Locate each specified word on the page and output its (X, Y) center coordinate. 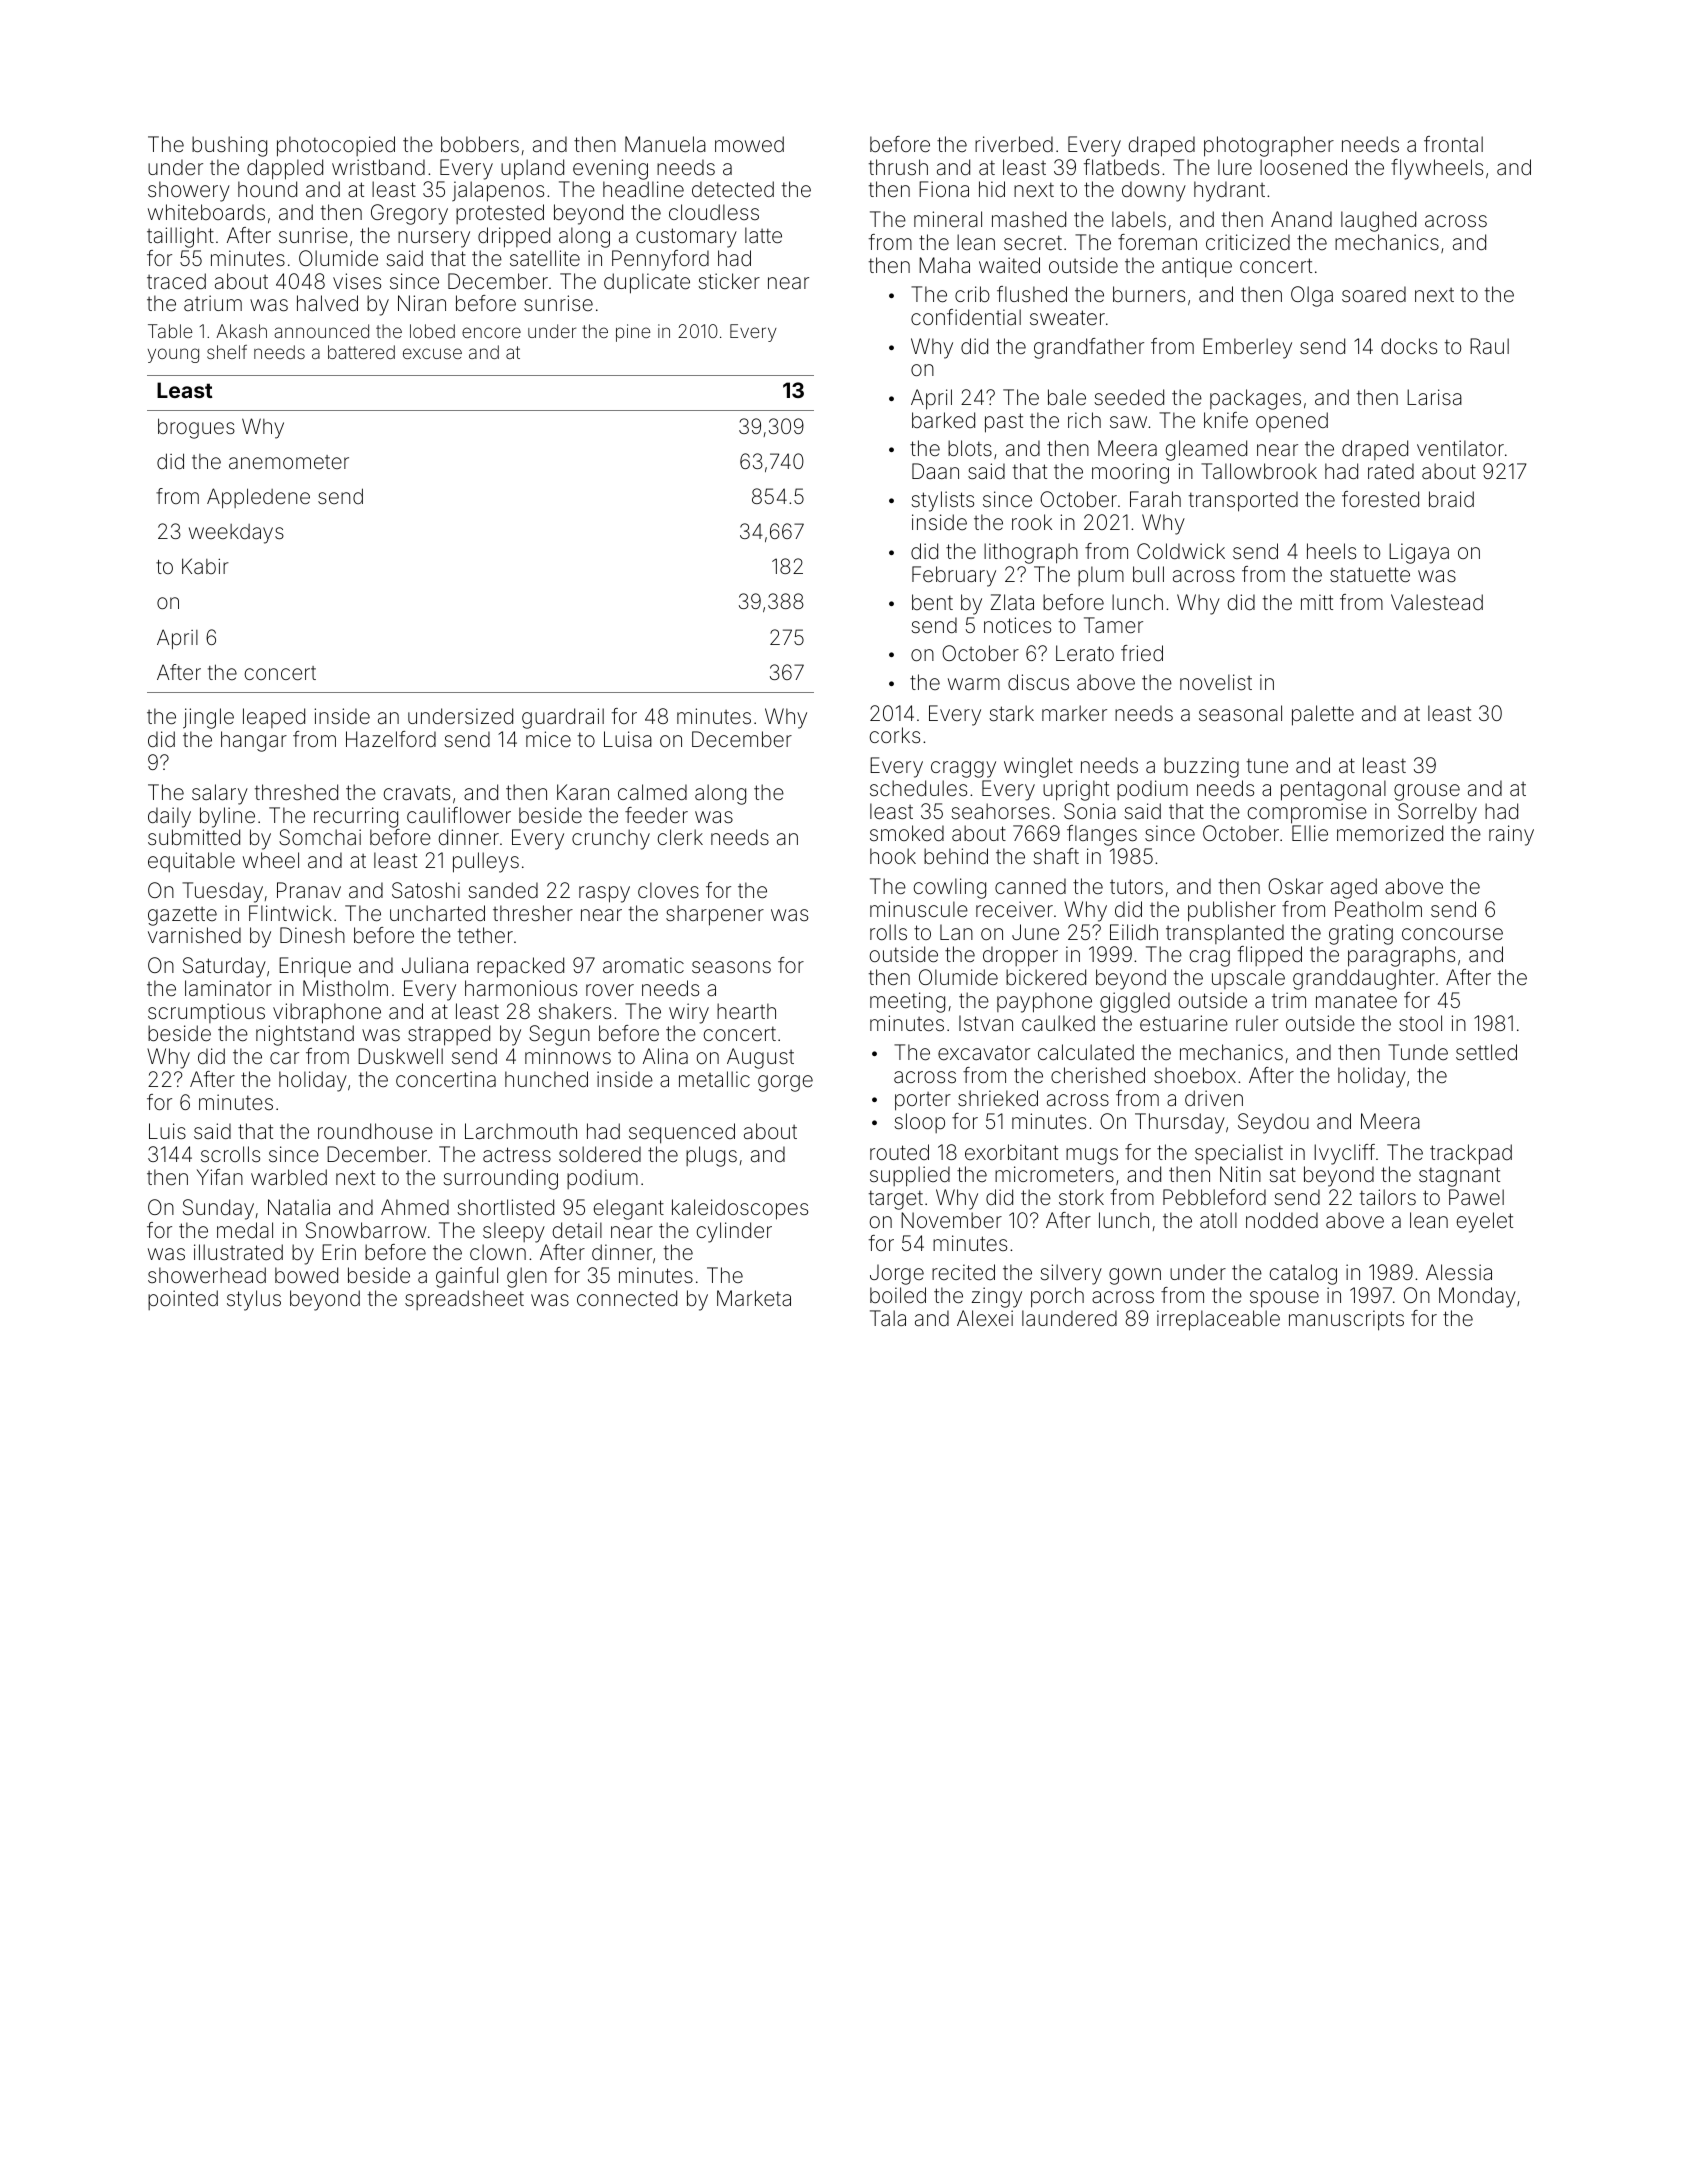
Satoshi (426, 890)
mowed (749, 144)
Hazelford (391, 739)
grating (1361, 934)
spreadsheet (464, 1300)
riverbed (1014, 144)
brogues (196, 428)
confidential (966, 317)
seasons (731, 967)
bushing (229, 146)
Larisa (1434, 397)
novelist (1216, 682)
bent (932, 602)
